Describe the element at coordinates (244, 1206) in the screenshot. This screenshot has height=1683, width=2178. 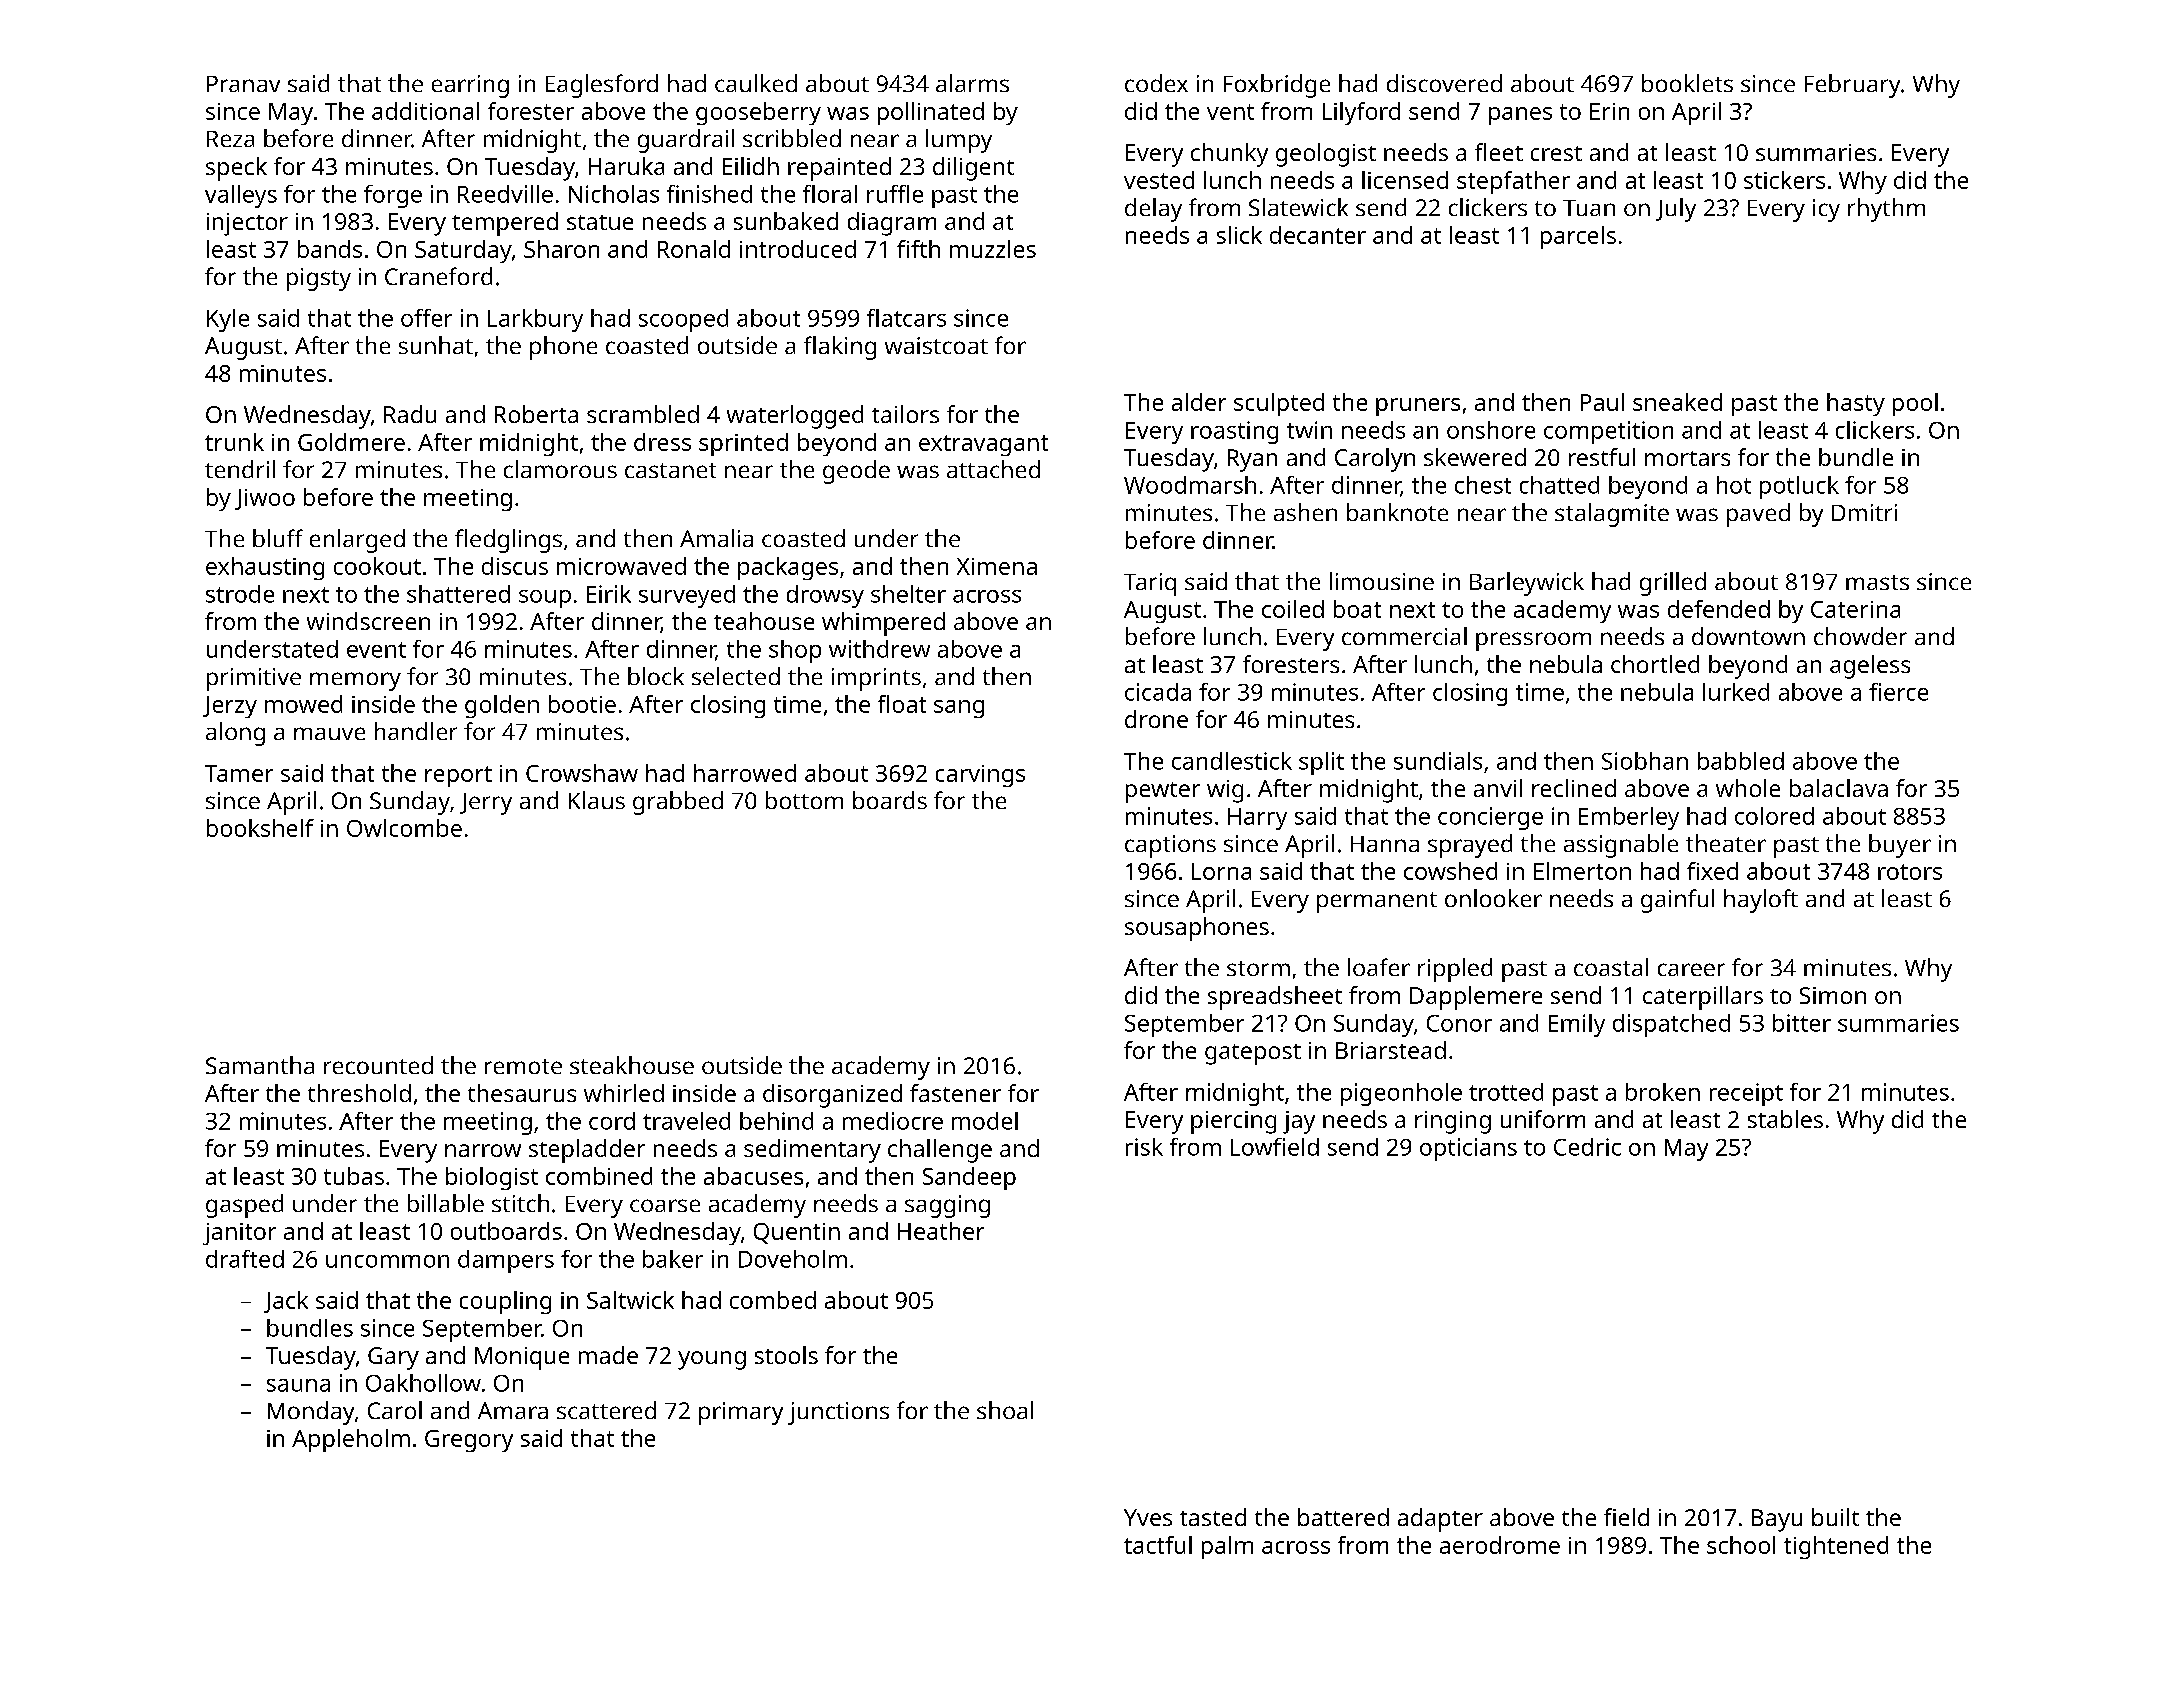
I see `gasped` at that location.
